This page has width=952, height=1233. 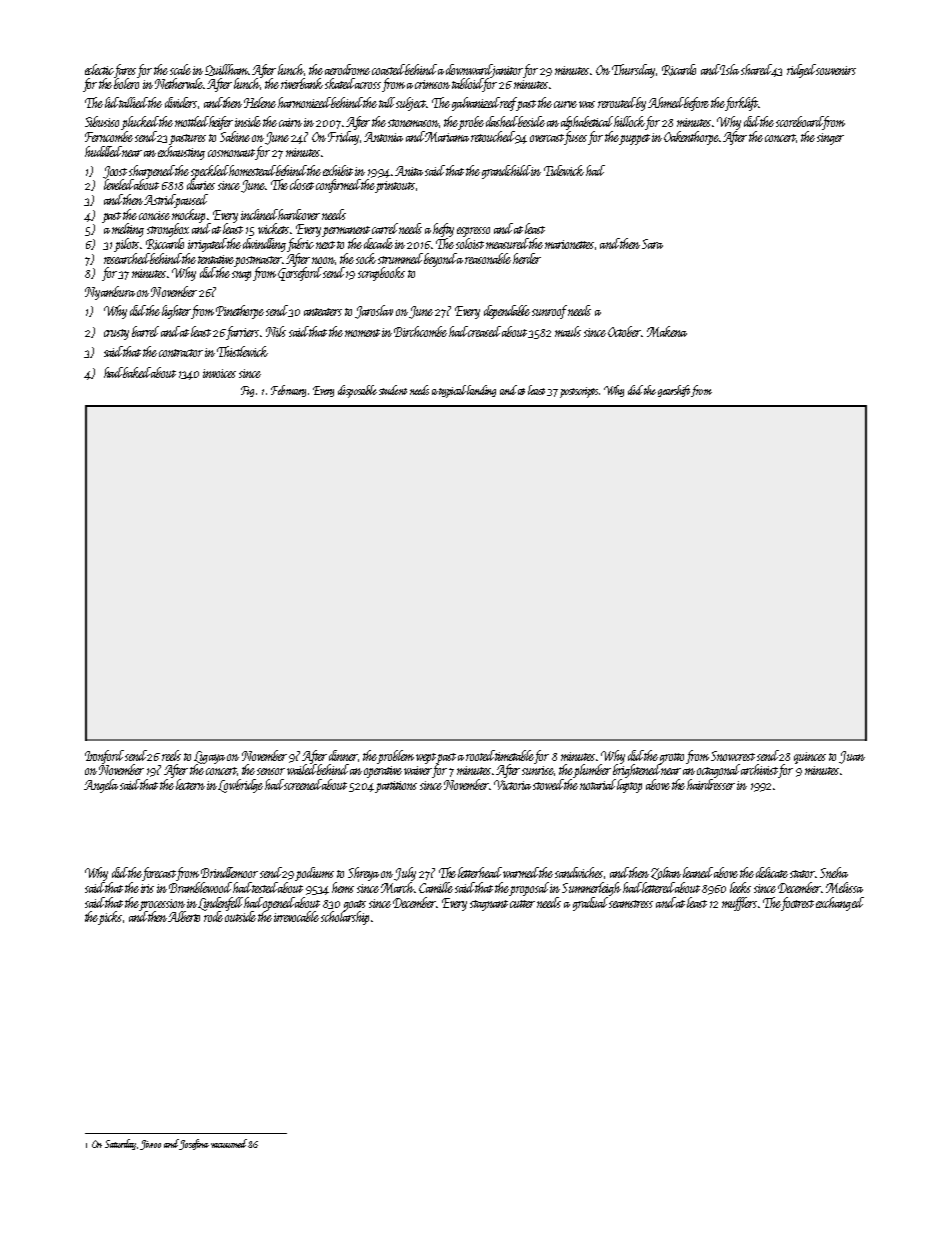 What do you see at coordinates (194, 1144) in the page?
I see `Josefina` at bounding box center [194, 1144].
